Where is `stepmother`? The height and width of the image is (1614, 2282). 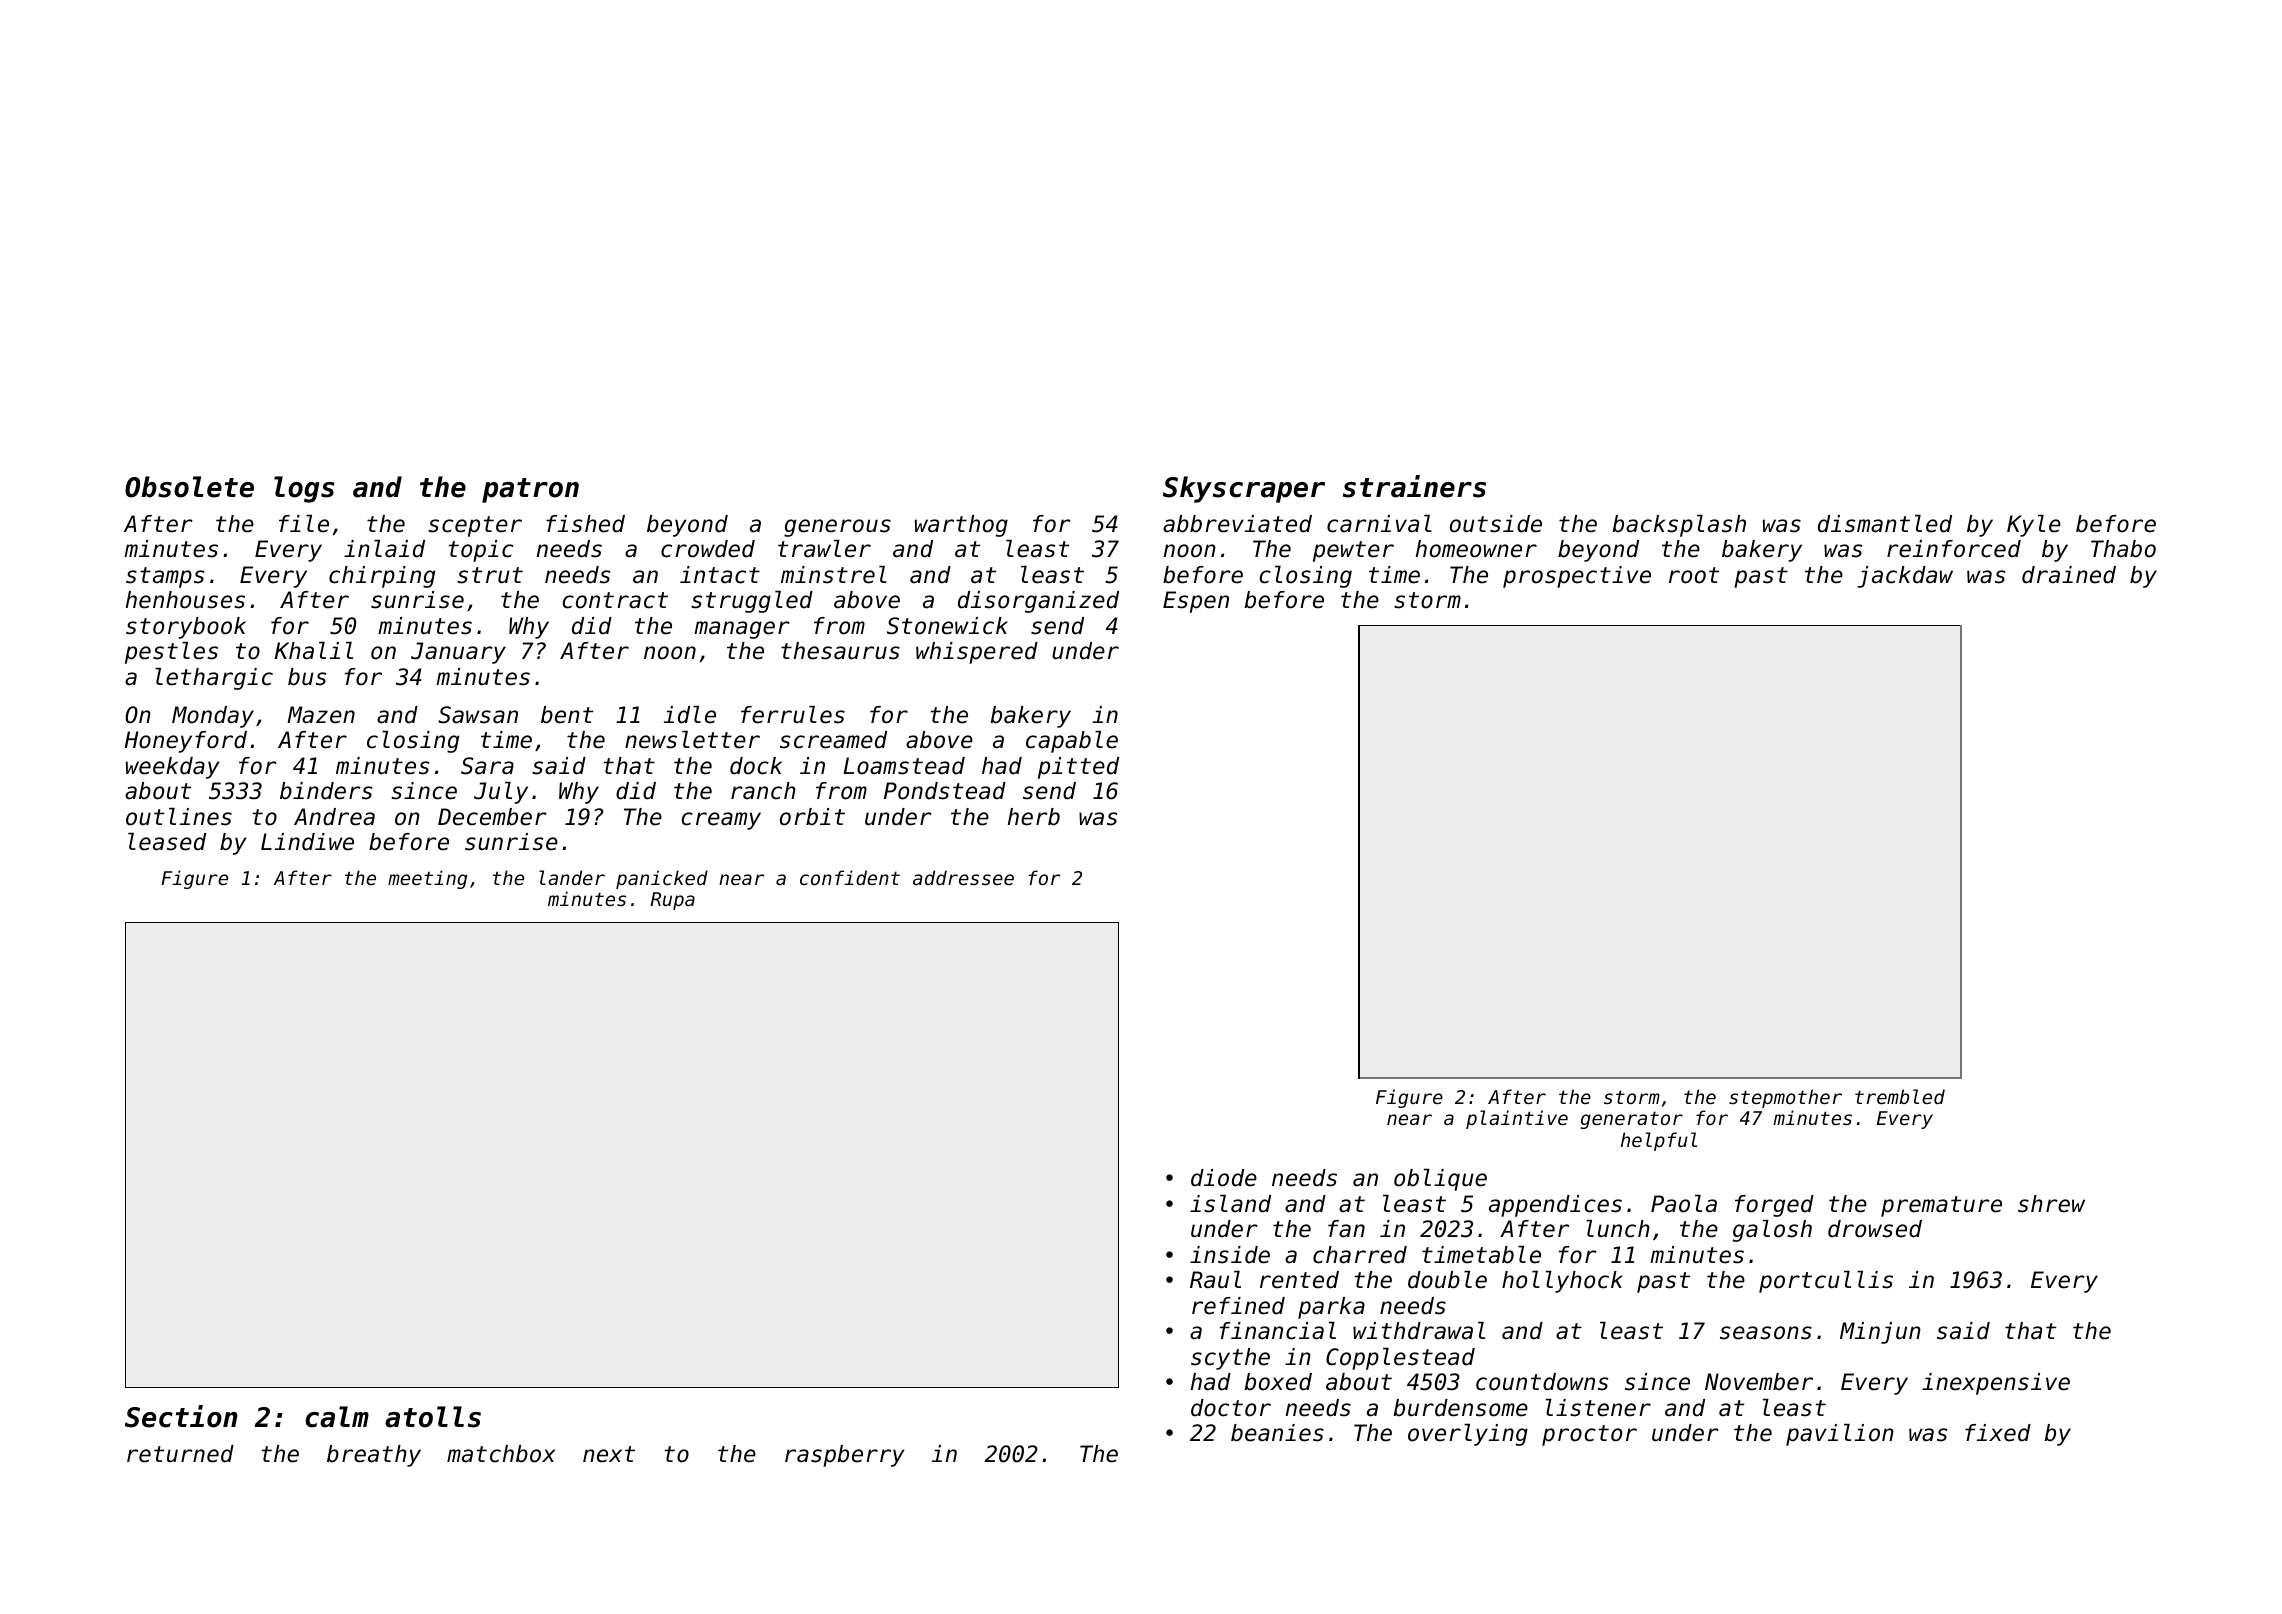
stepmother is located at coordinates (1785, 1098).
